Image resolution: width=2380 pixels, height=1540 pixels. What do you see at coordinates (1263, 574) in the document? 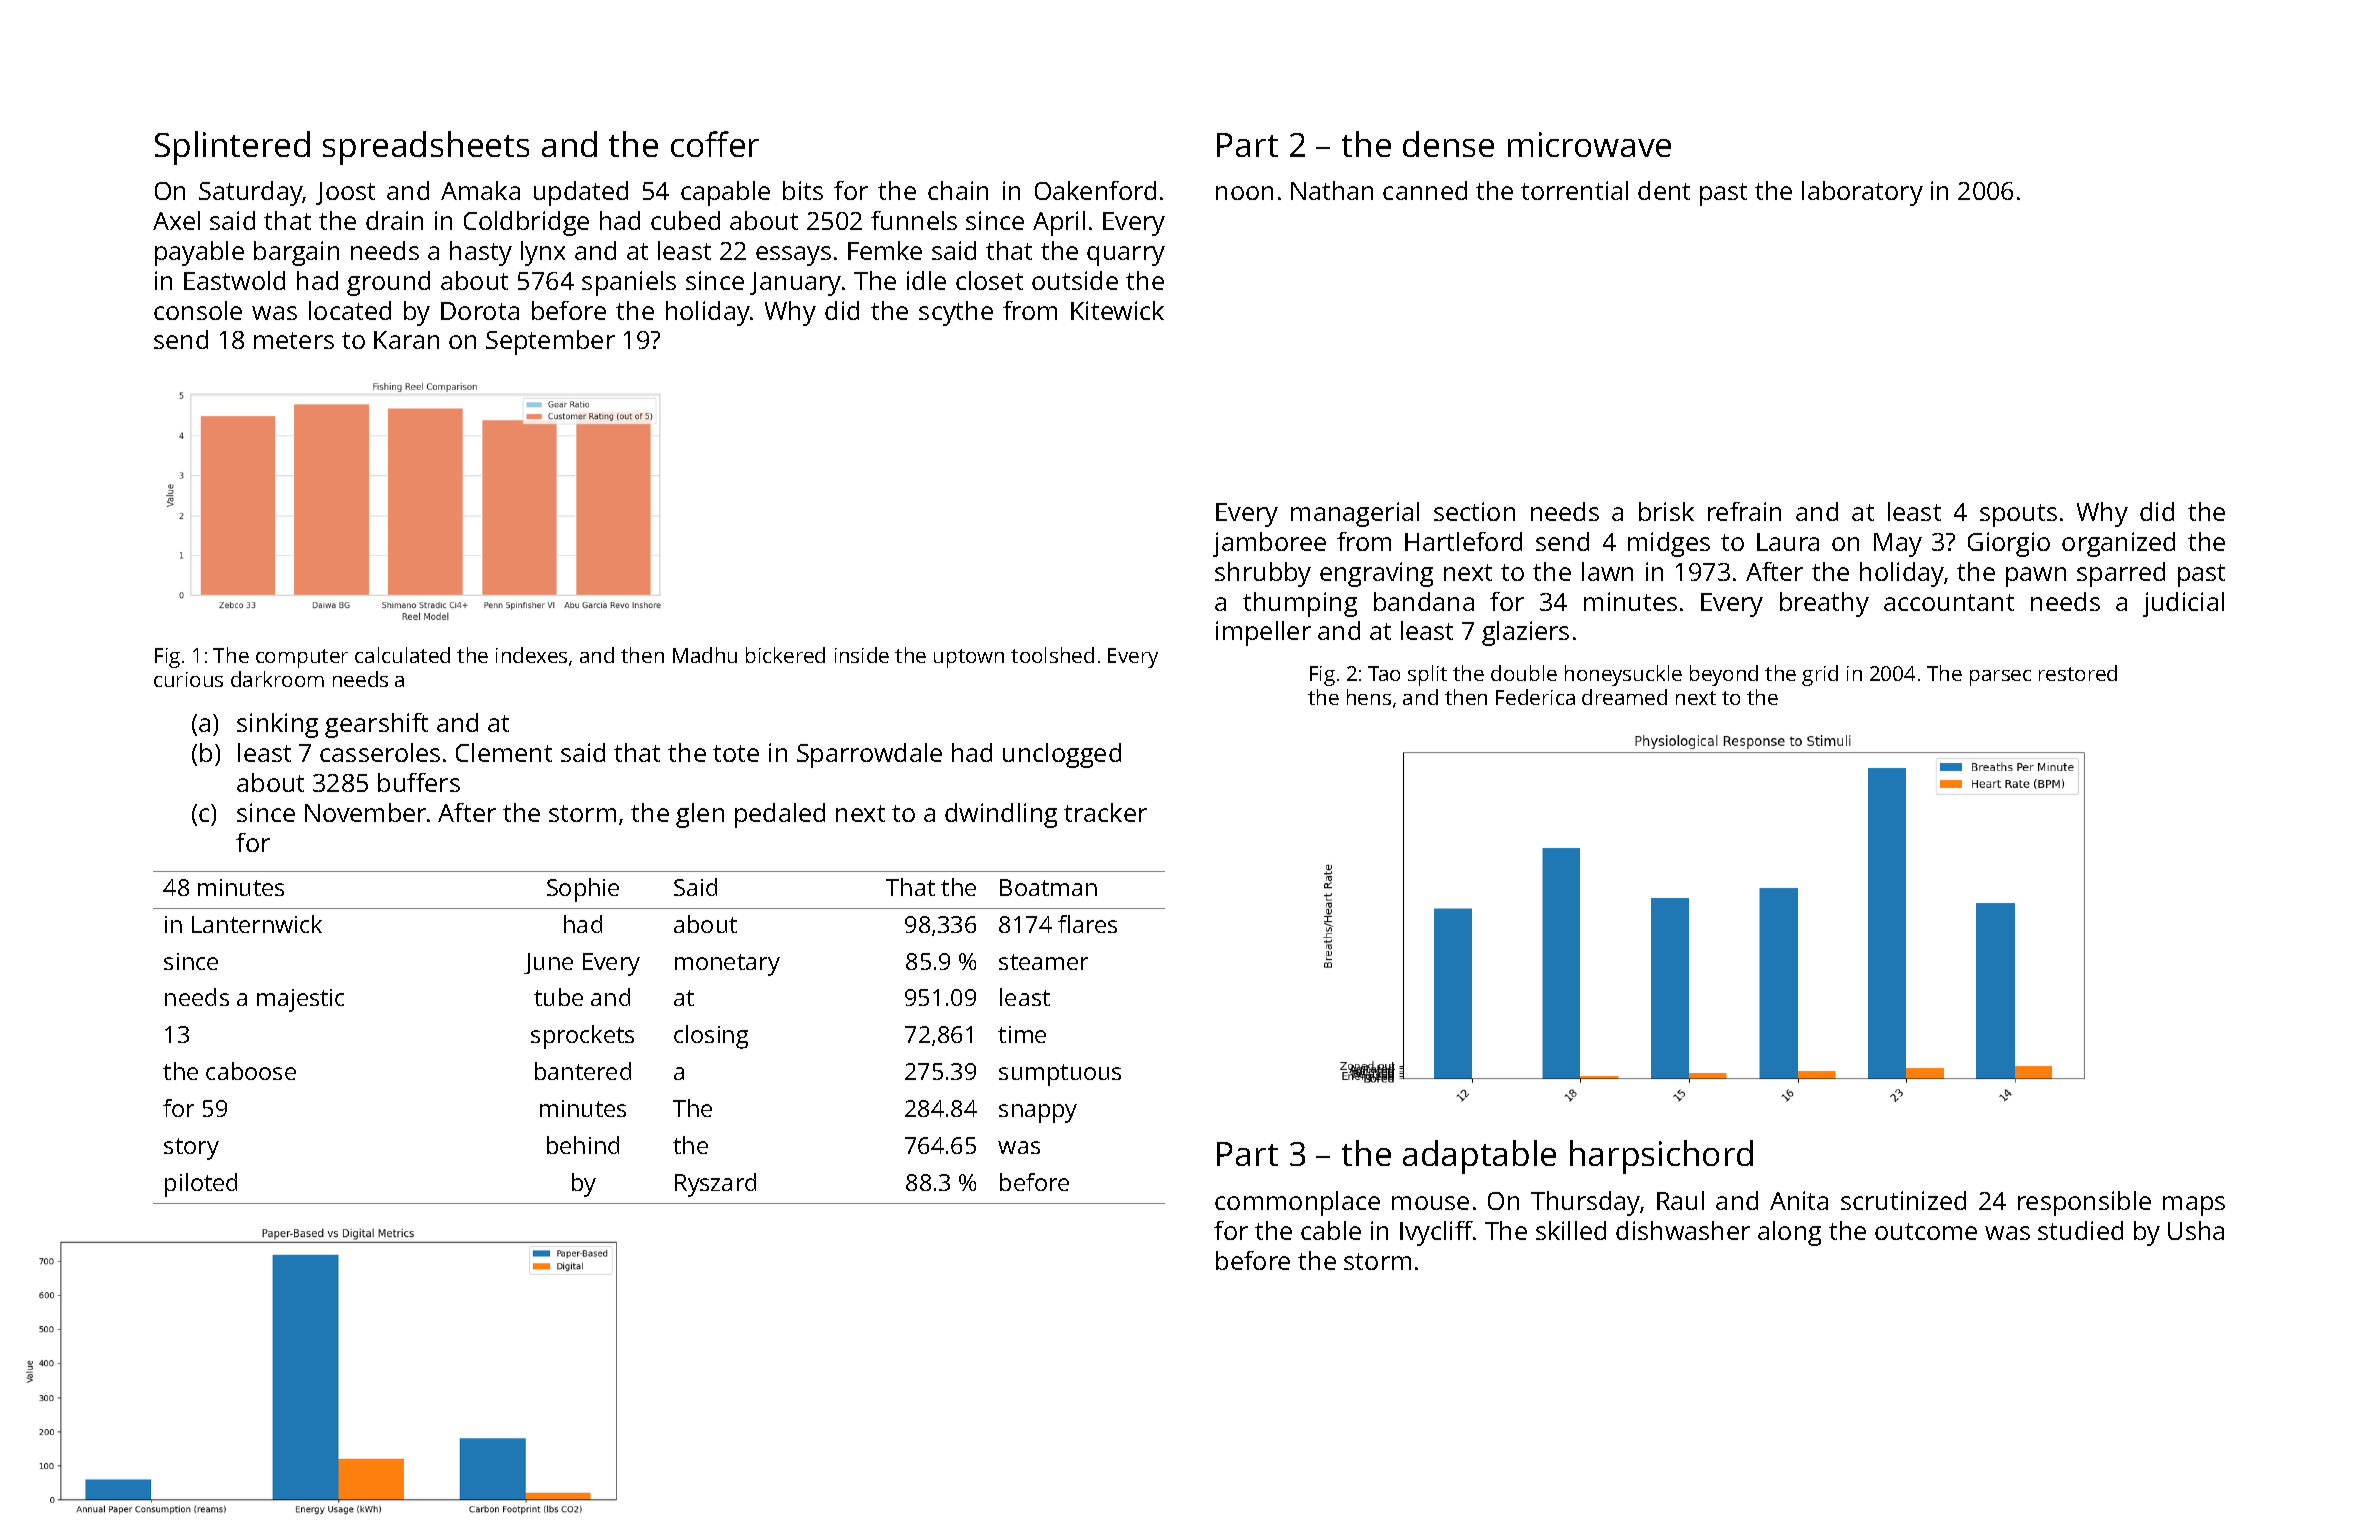
I see `shrubby` at bounding box center [1263, 574].
